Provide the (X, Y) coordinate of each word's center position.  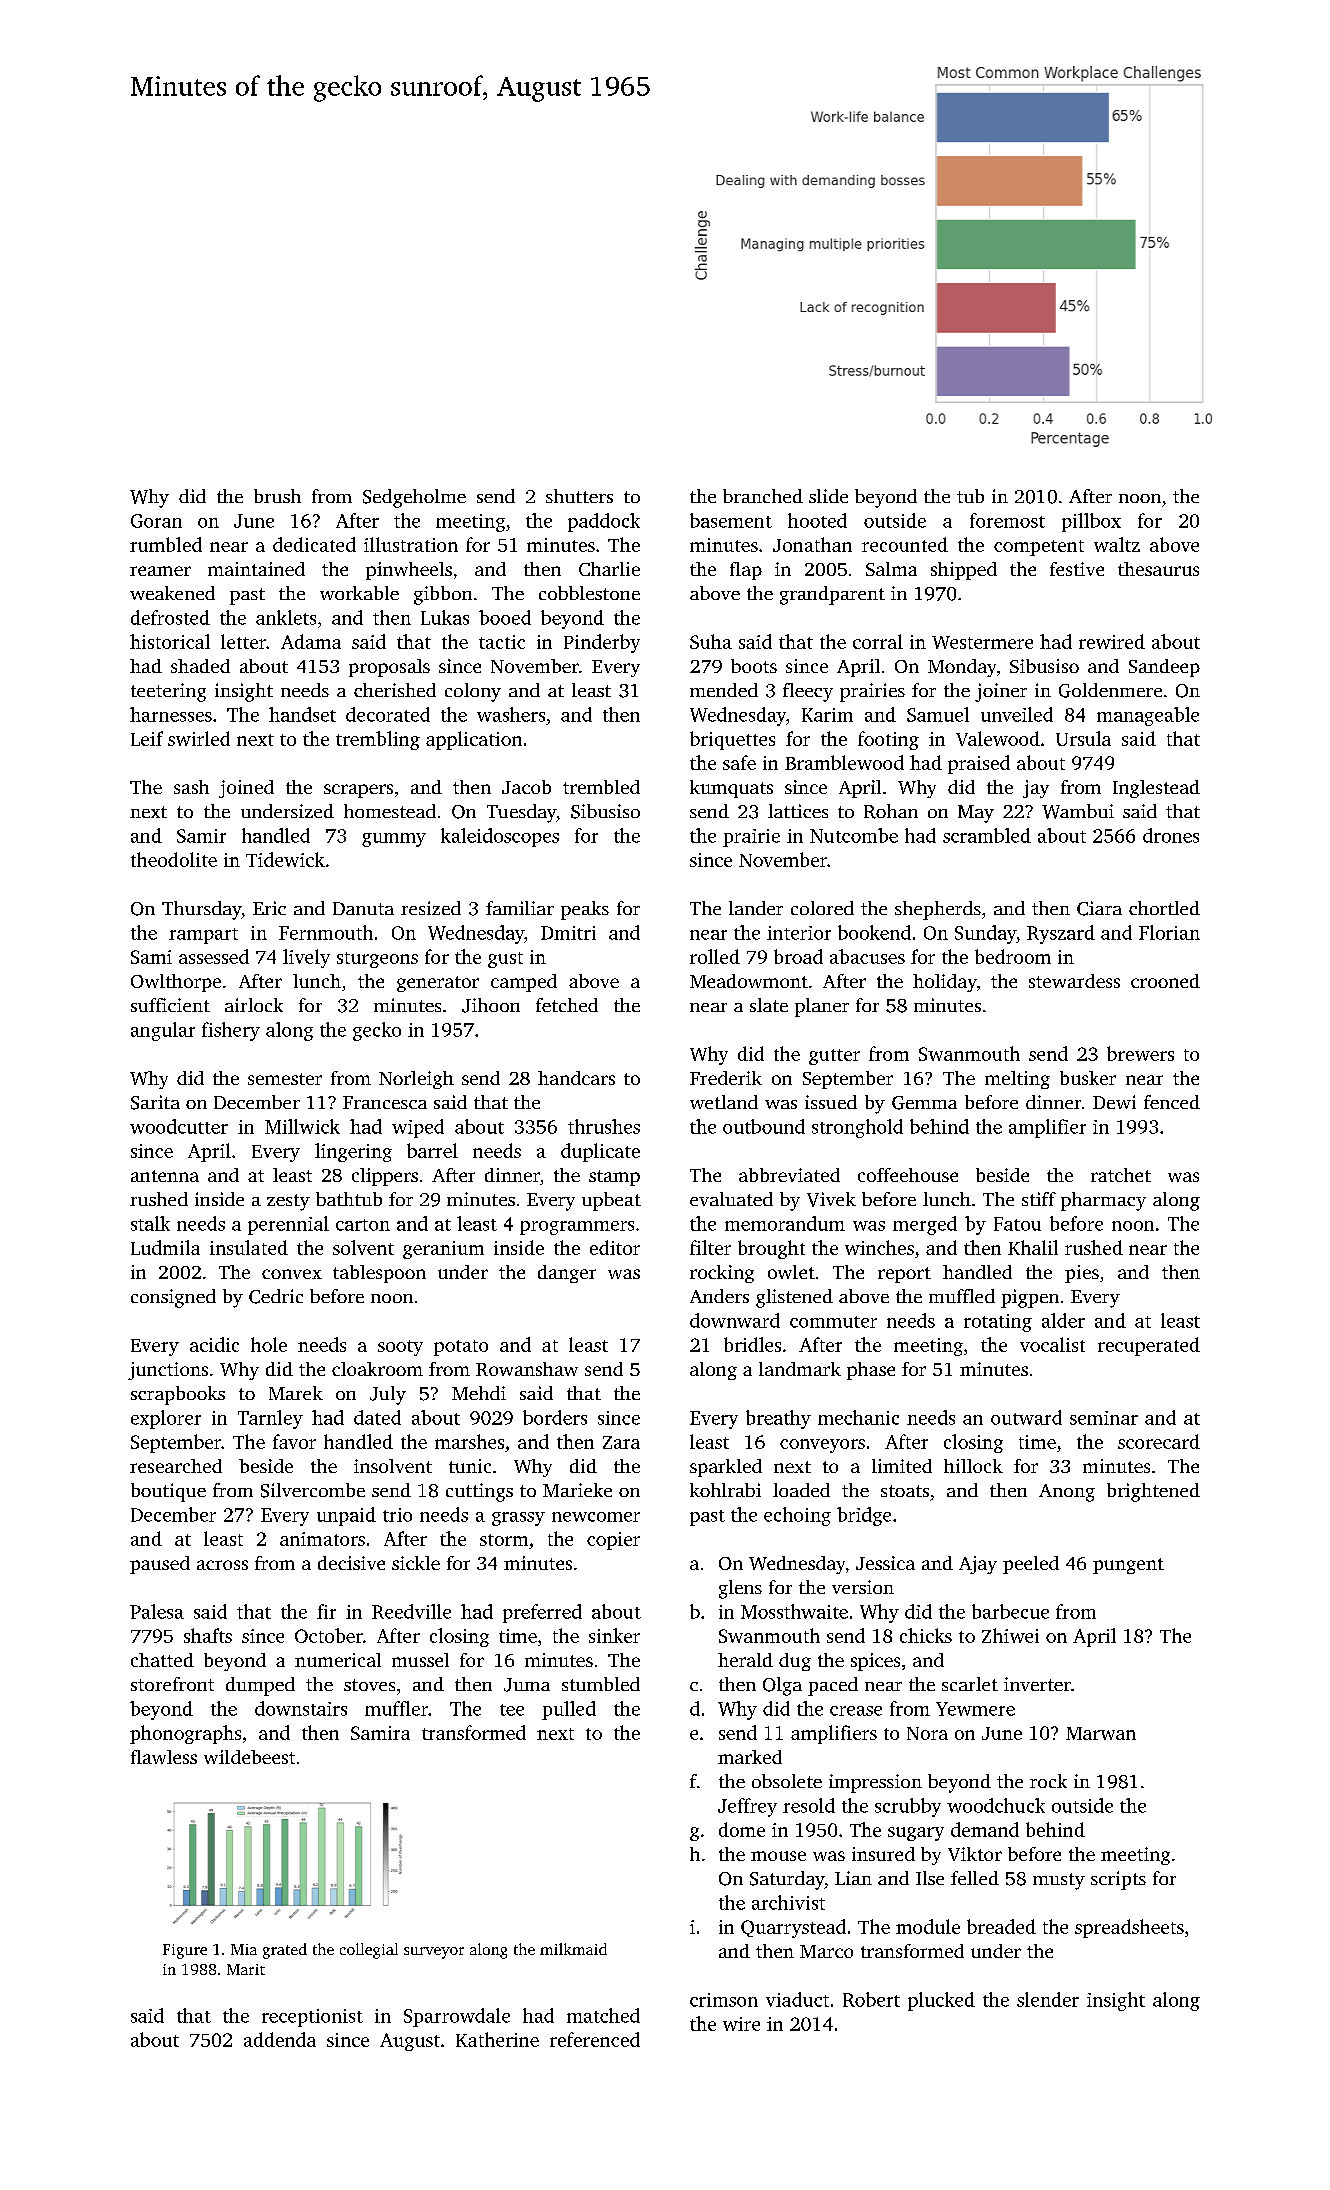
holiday (945, 983)
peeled (1031, 1565)
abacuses (867, 956)
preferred (542, 1613)
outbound (764, 1126)
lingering (353, 1152)
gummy (394, 840)
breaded (1001, 1926)
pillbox (1091, 522)
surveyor (434, 1953)
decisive (351, 1563)
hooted (817, 520)
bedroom (1013, 956)
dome (742, 1829)
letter (243, 641)
